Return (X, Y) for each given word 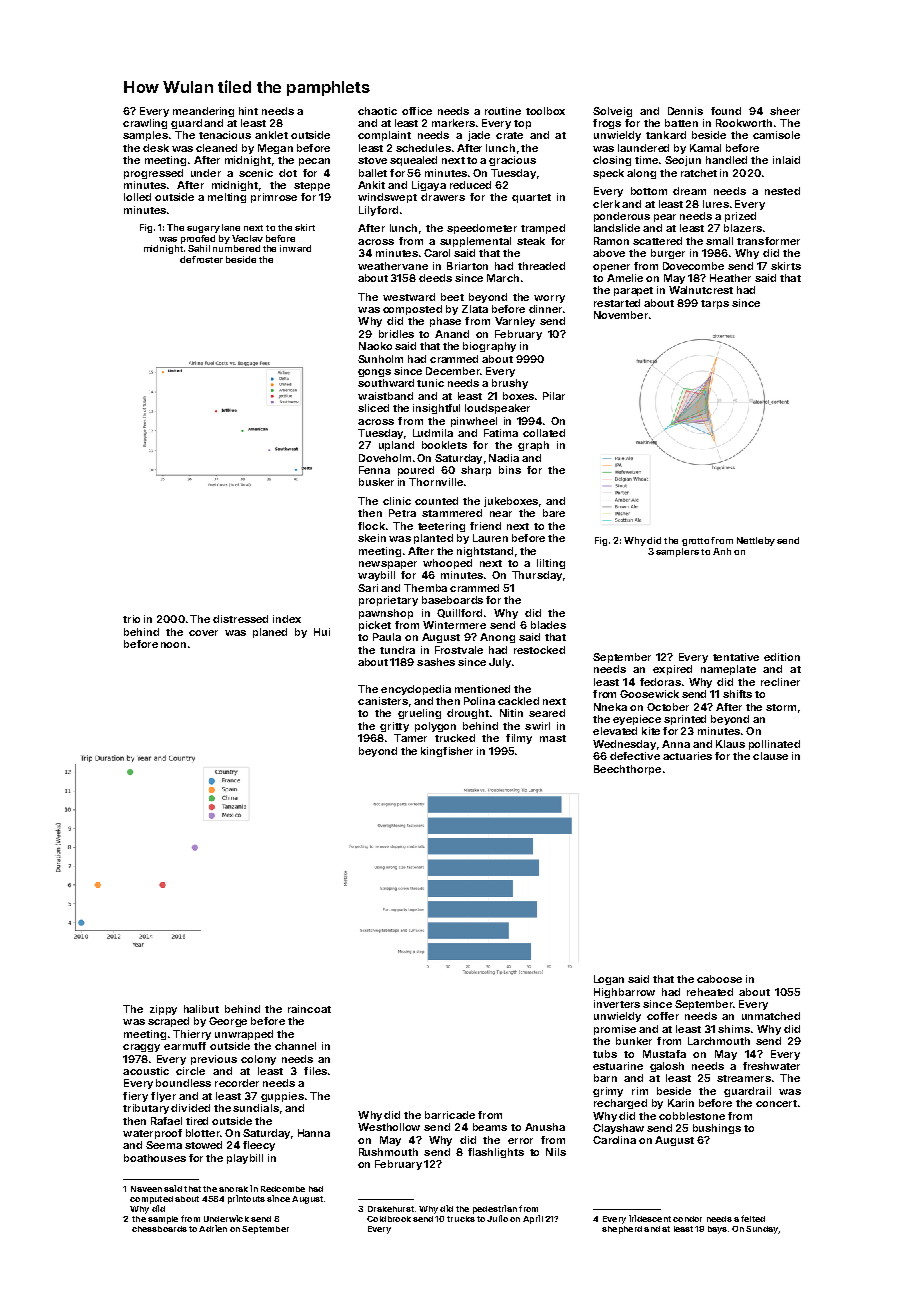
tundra (397, 650)
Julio (497, 1218)
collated (544, 433)
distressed (240, 619)
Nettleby (756, 541)
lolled (137, 197)
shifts (737, 694)
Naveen (146, 1189)
